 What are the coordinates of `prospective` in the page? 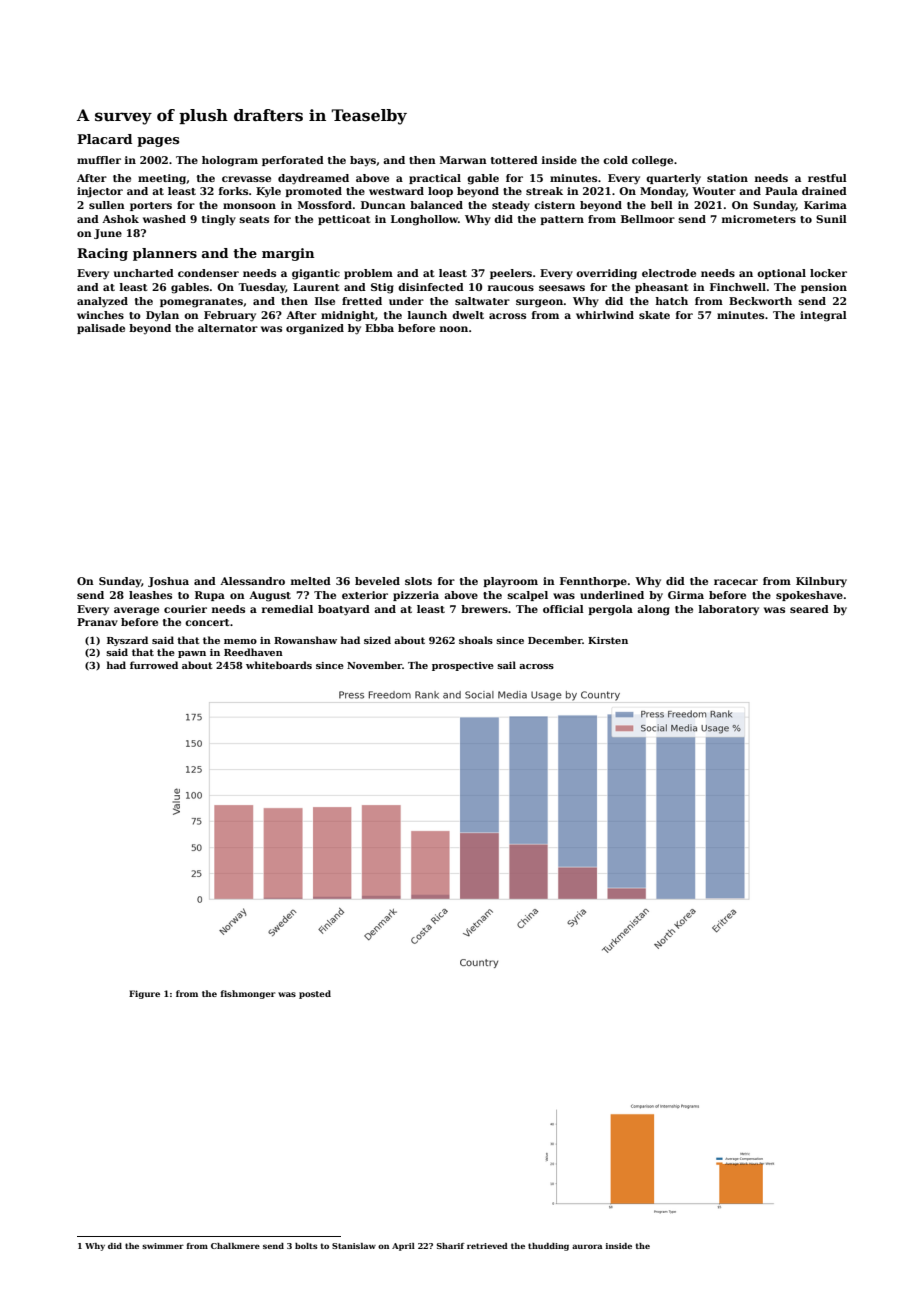 It's located at (463, 666).
